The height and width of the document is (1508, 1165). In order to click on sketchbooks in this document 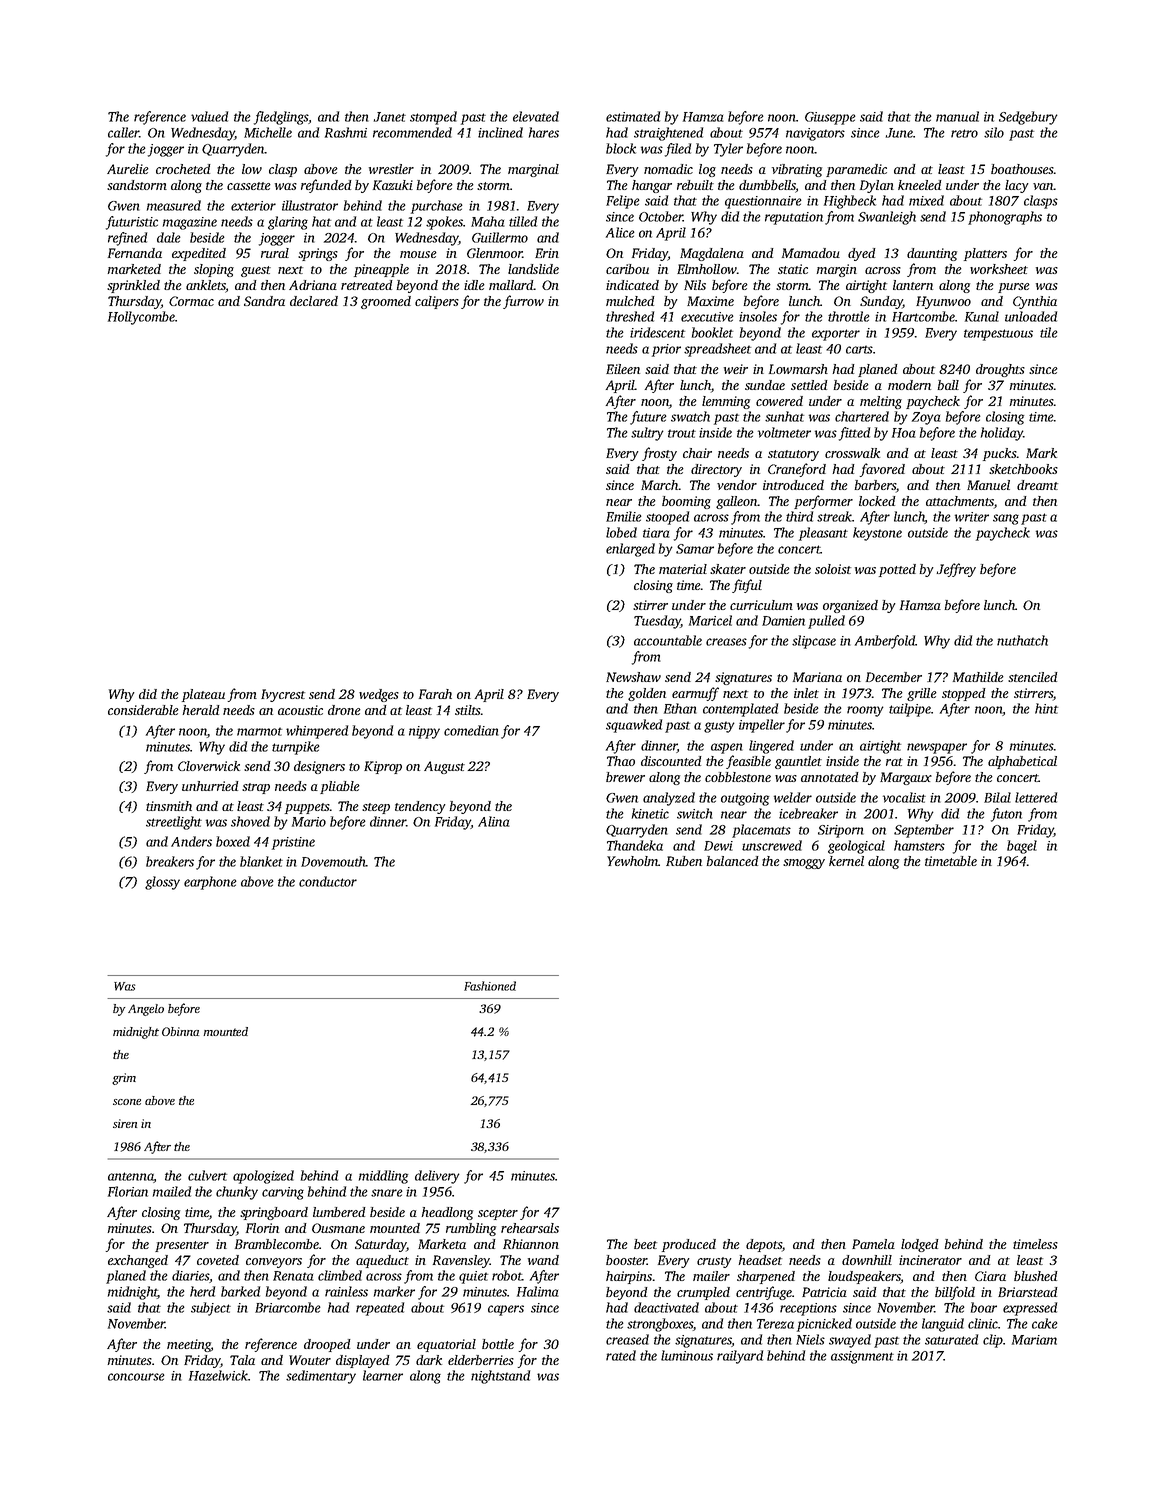, I will do `click(1023, 469)`.
